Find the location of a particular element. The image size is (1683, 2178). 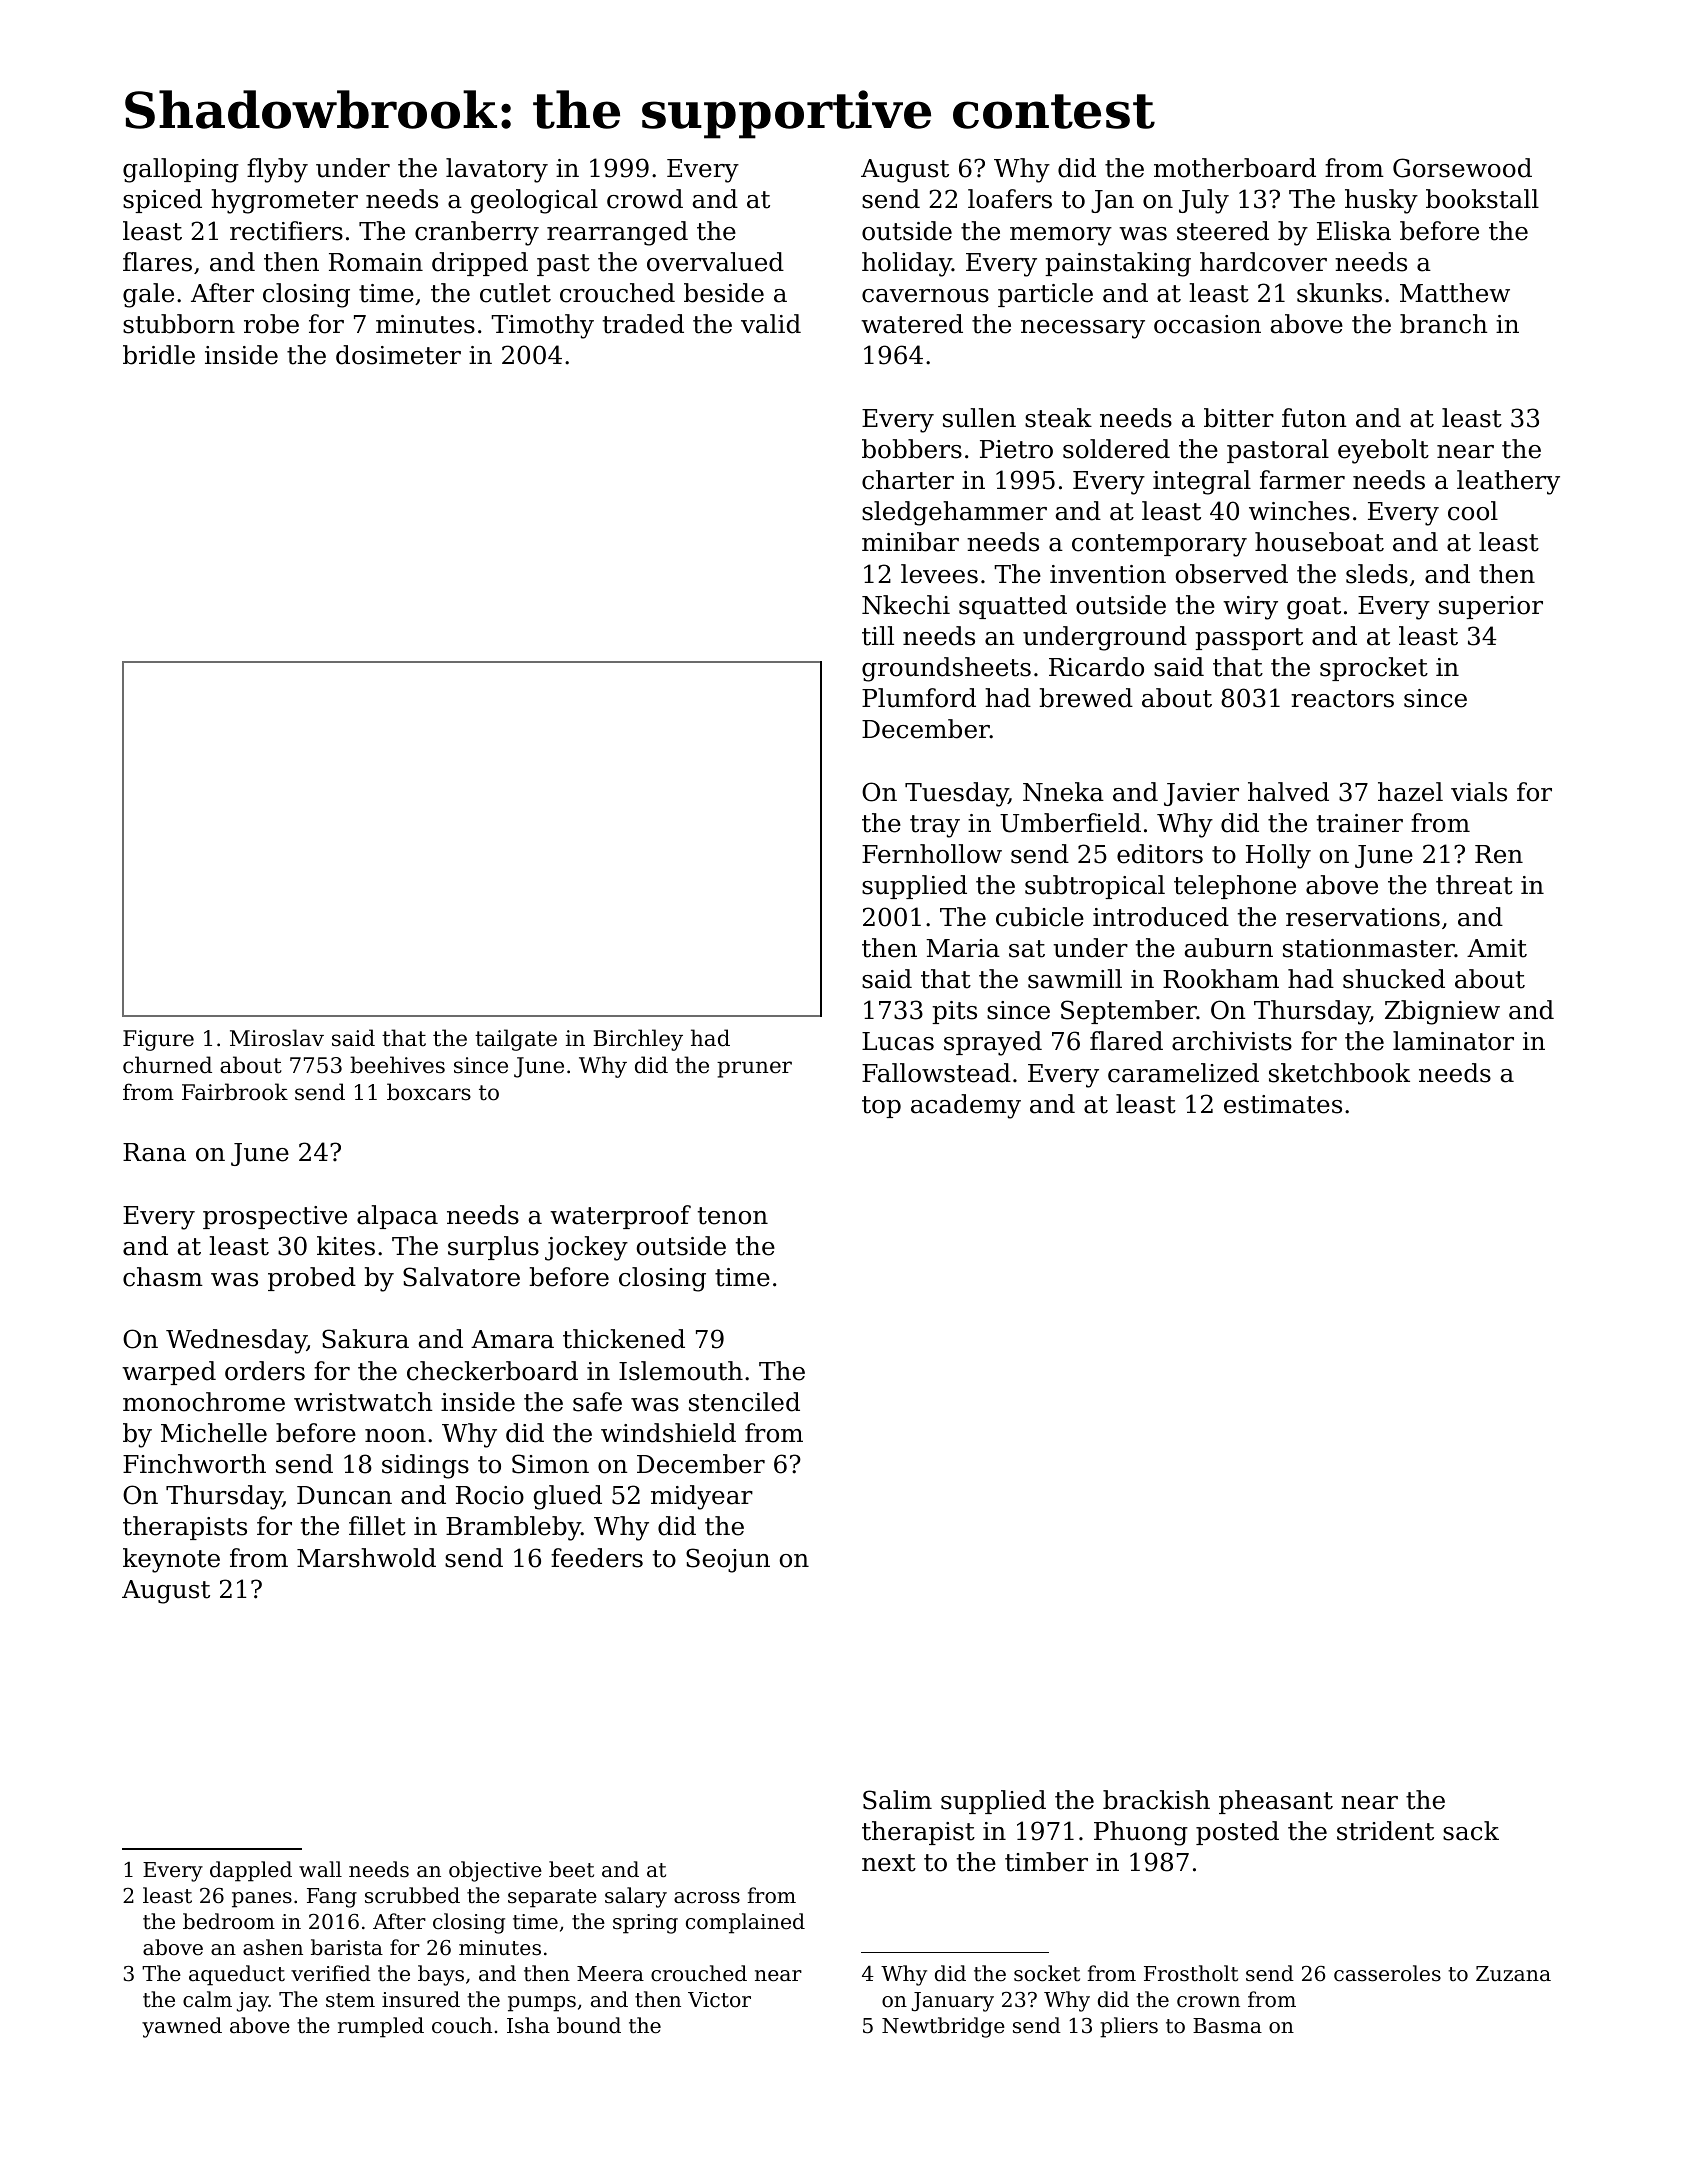

reactors is located at coordinates (1342, 699).
